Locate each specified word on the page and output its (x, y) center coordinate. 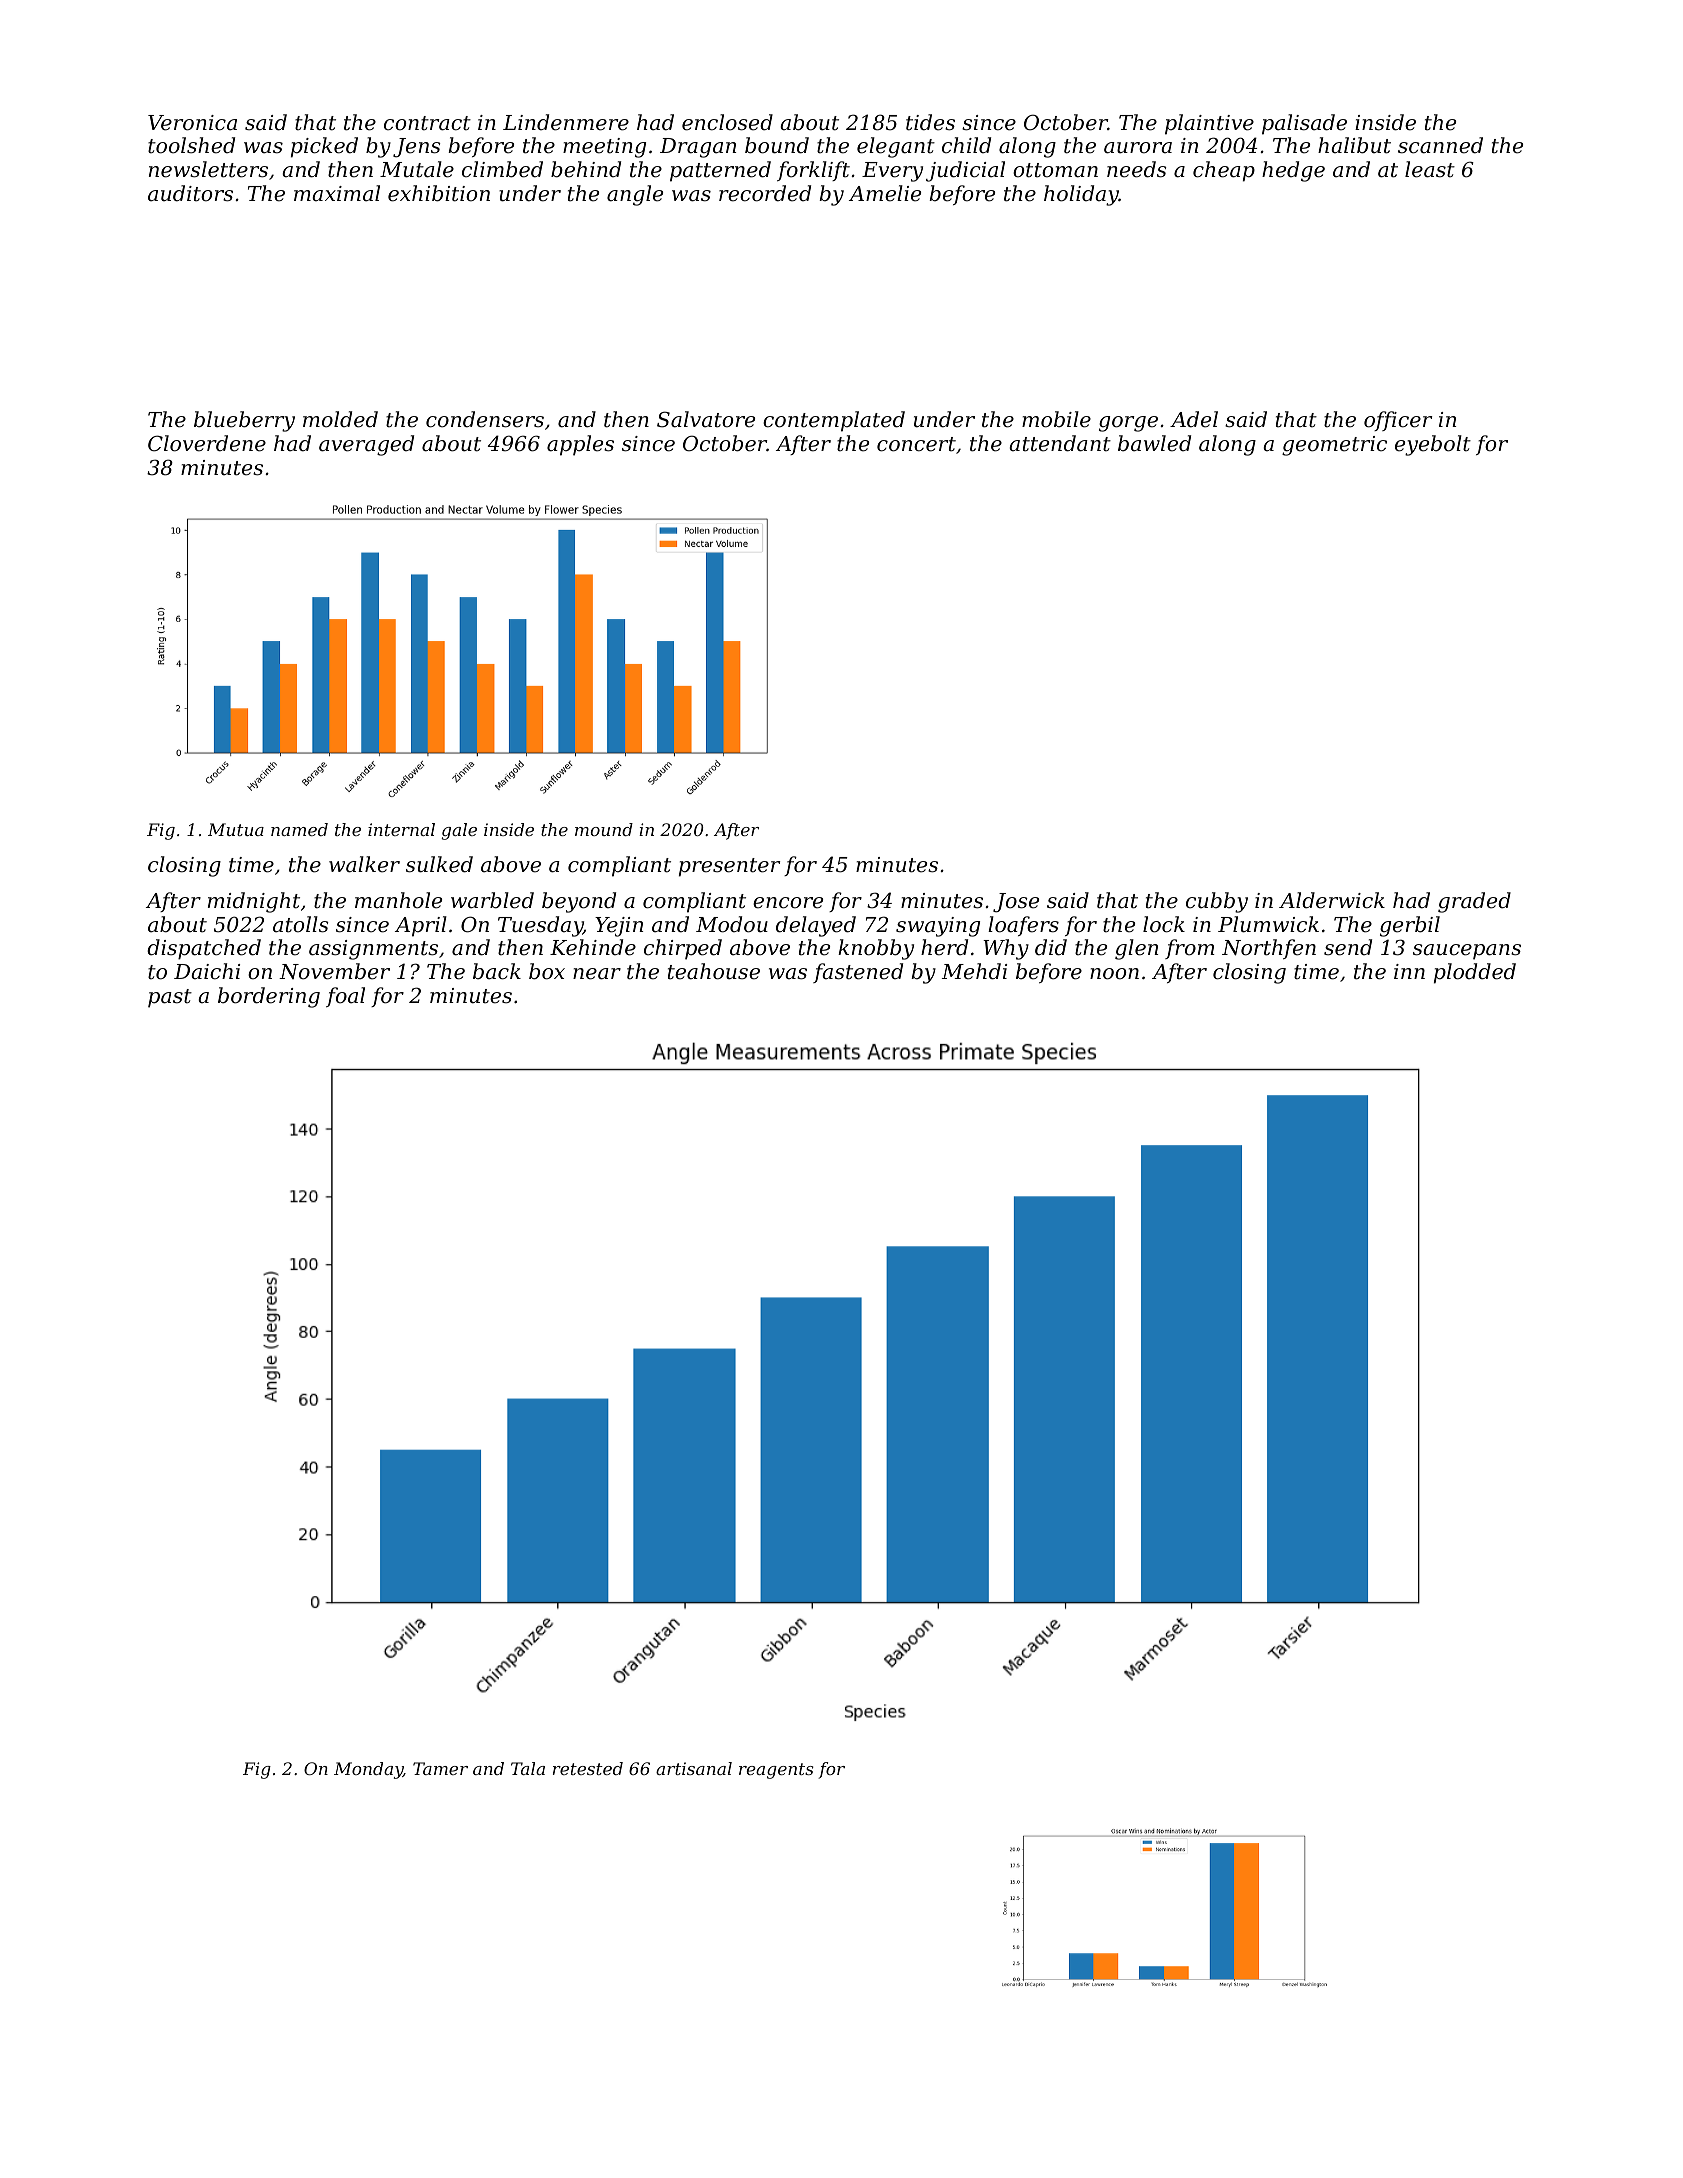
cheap (1224, 171)
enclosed (727, 122)
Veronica (192, 123)
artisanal (694, 1768)
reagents (776, 1771)
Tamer (440, 1768)
